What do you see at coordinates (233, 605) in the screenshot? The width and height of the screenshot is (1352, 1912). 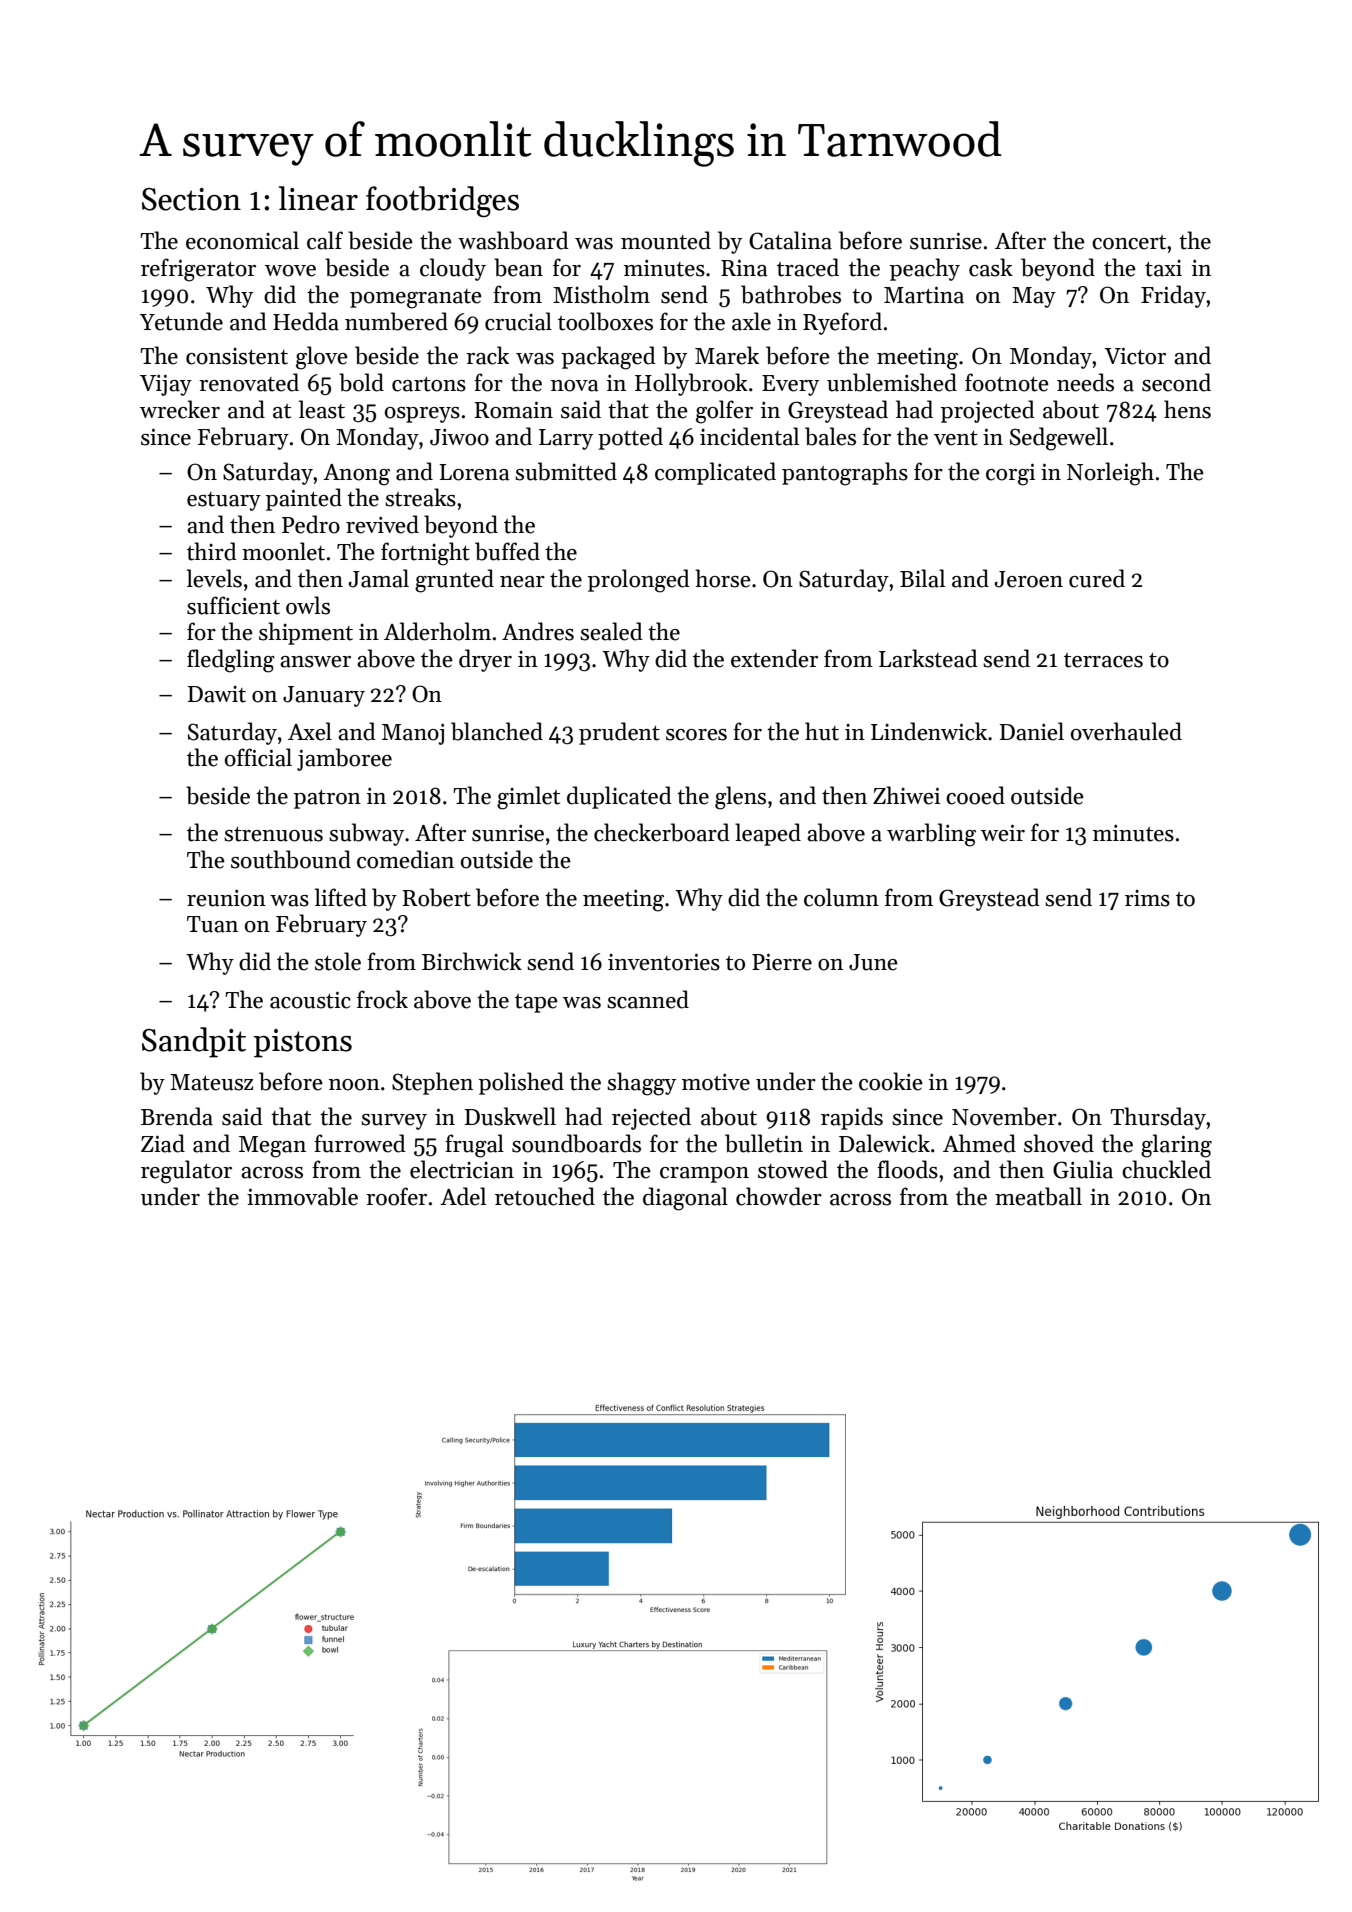 I see `sufficient` at bounding box center [233, 605].
